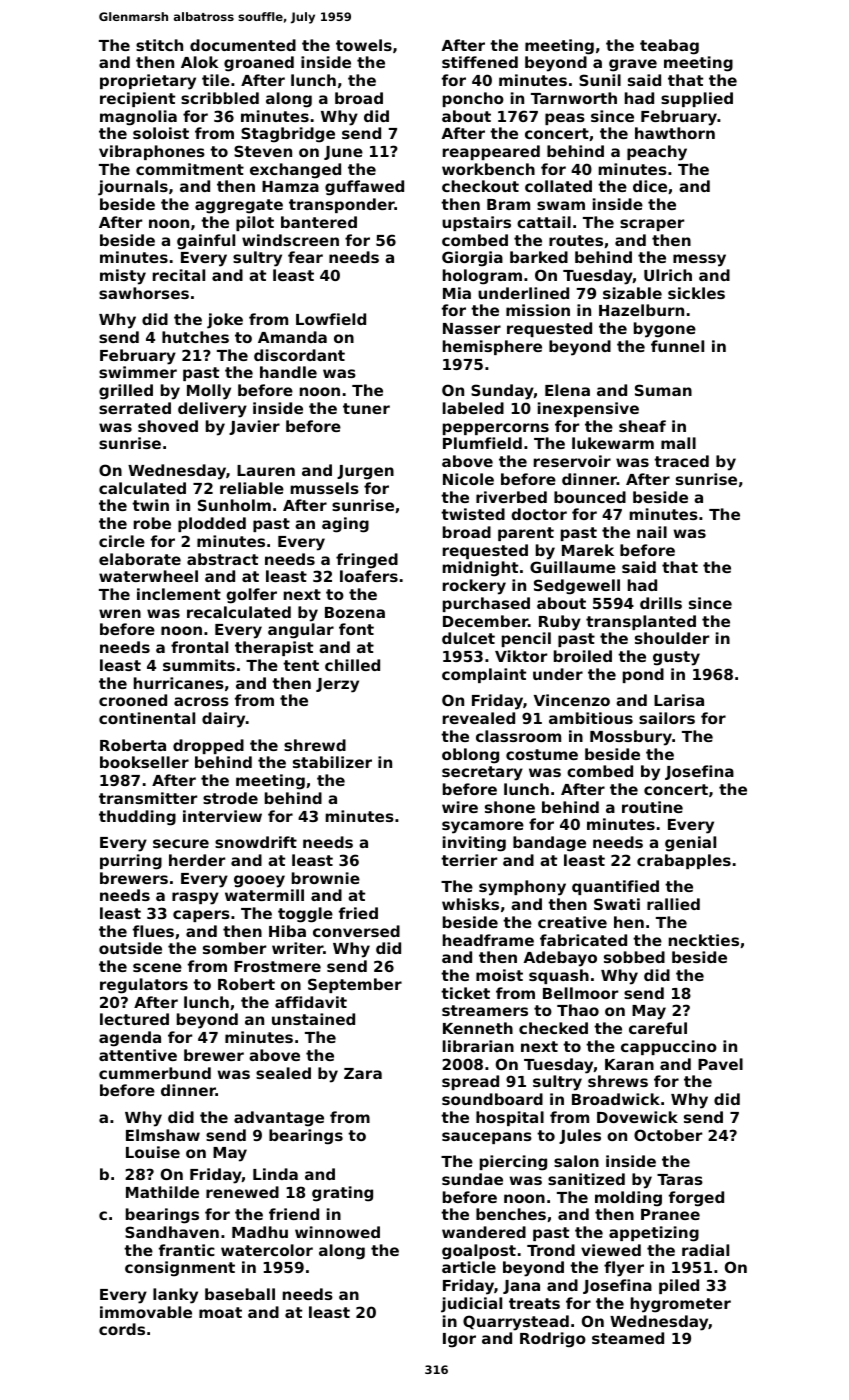  I want to click on joke, so click(225, 321).
